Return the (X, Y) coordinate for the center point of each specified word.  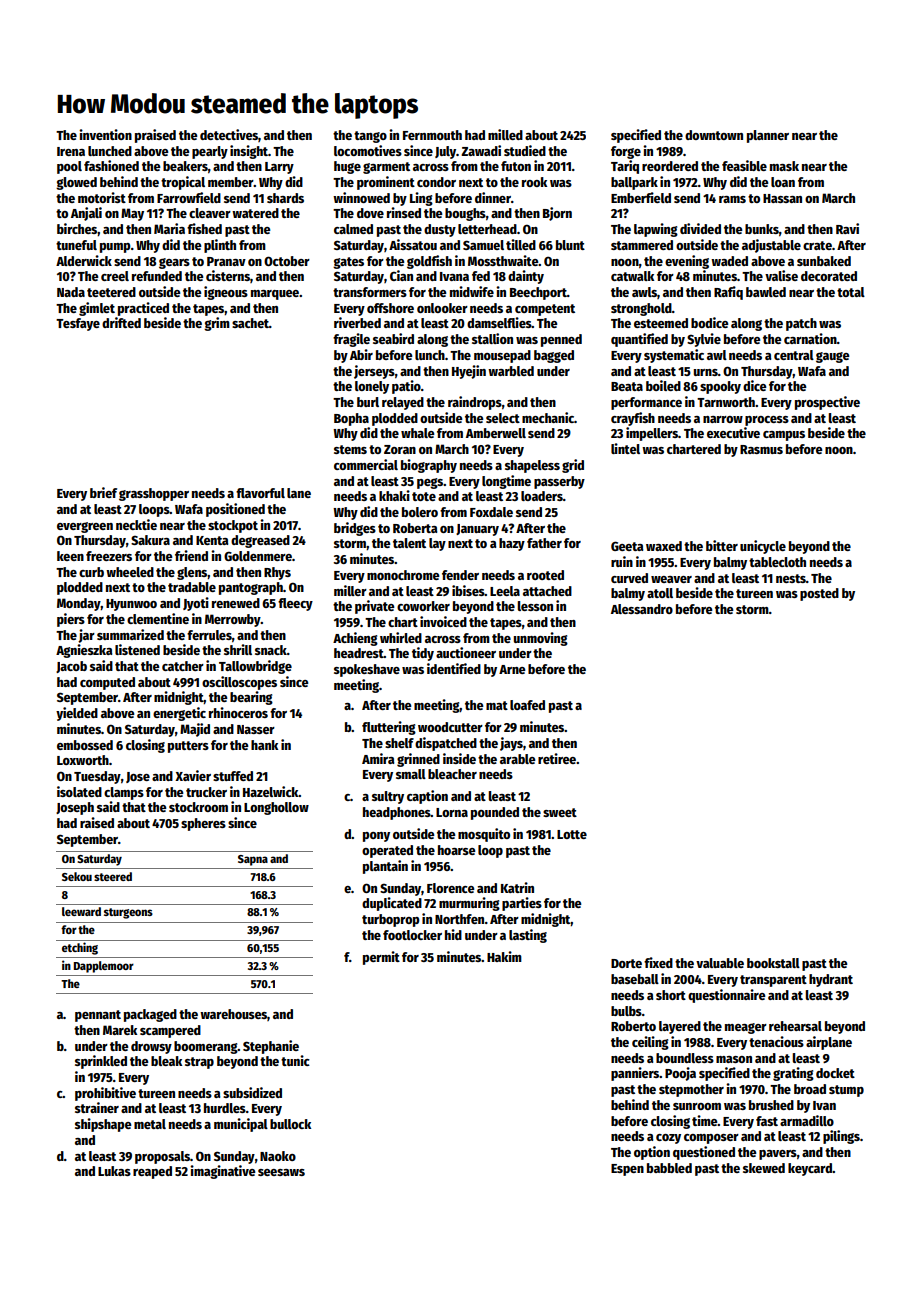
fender (460, 575)
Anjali (86, 214)
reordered (670, 166)
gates (348, 263)
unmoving (541, 639)
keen (70, 556)
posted (819, 594)
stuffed (233, 776)
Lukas (114, 1171)
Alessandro (642, 609)
